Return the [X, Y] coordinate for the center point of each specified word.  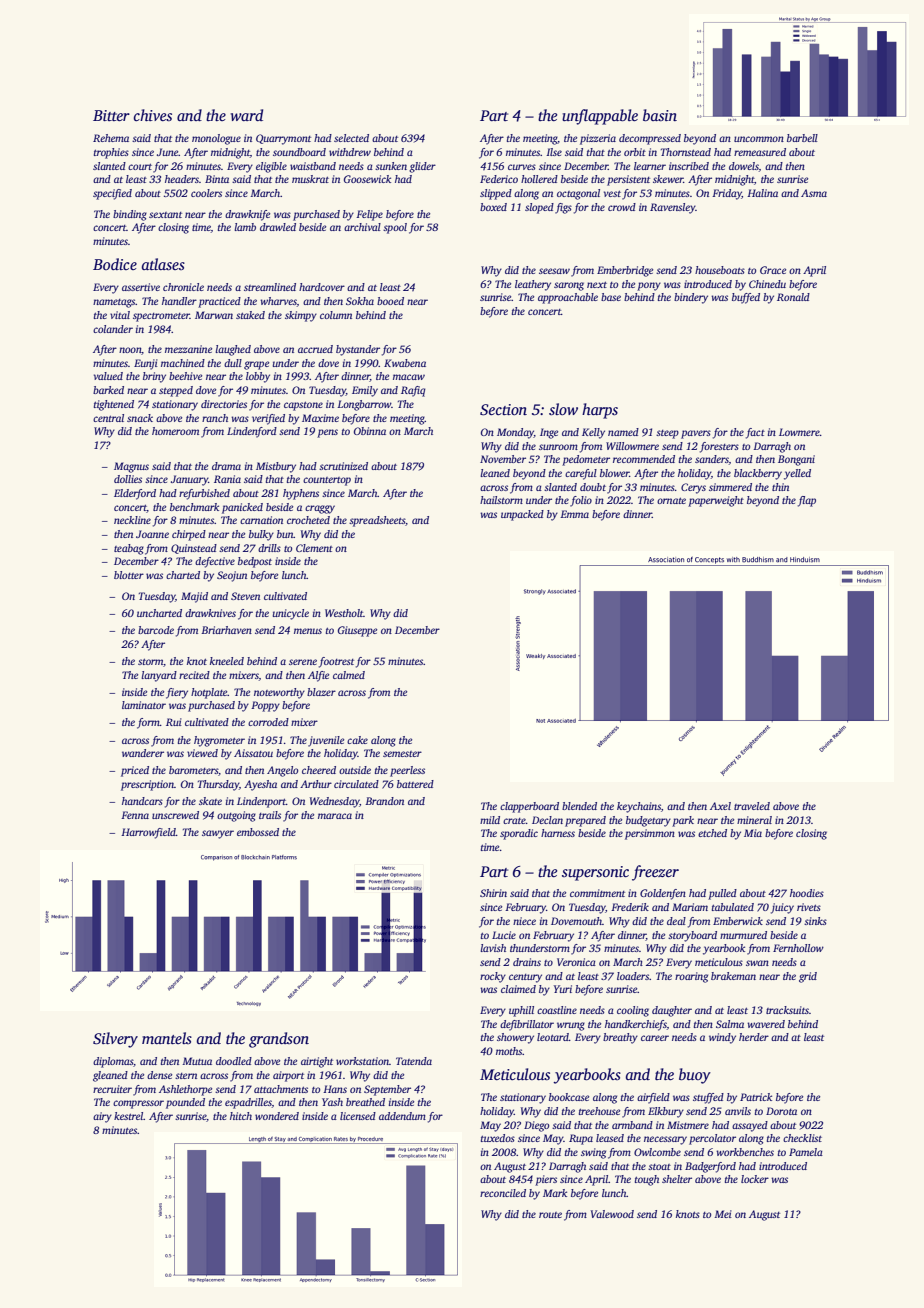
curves [522, 167]
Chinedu [767, 284]
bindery [691, 298]
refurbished [204, 494]
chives [153, 115]
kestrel [129, 1116]
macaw [409, 377]
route [550, 1215]
